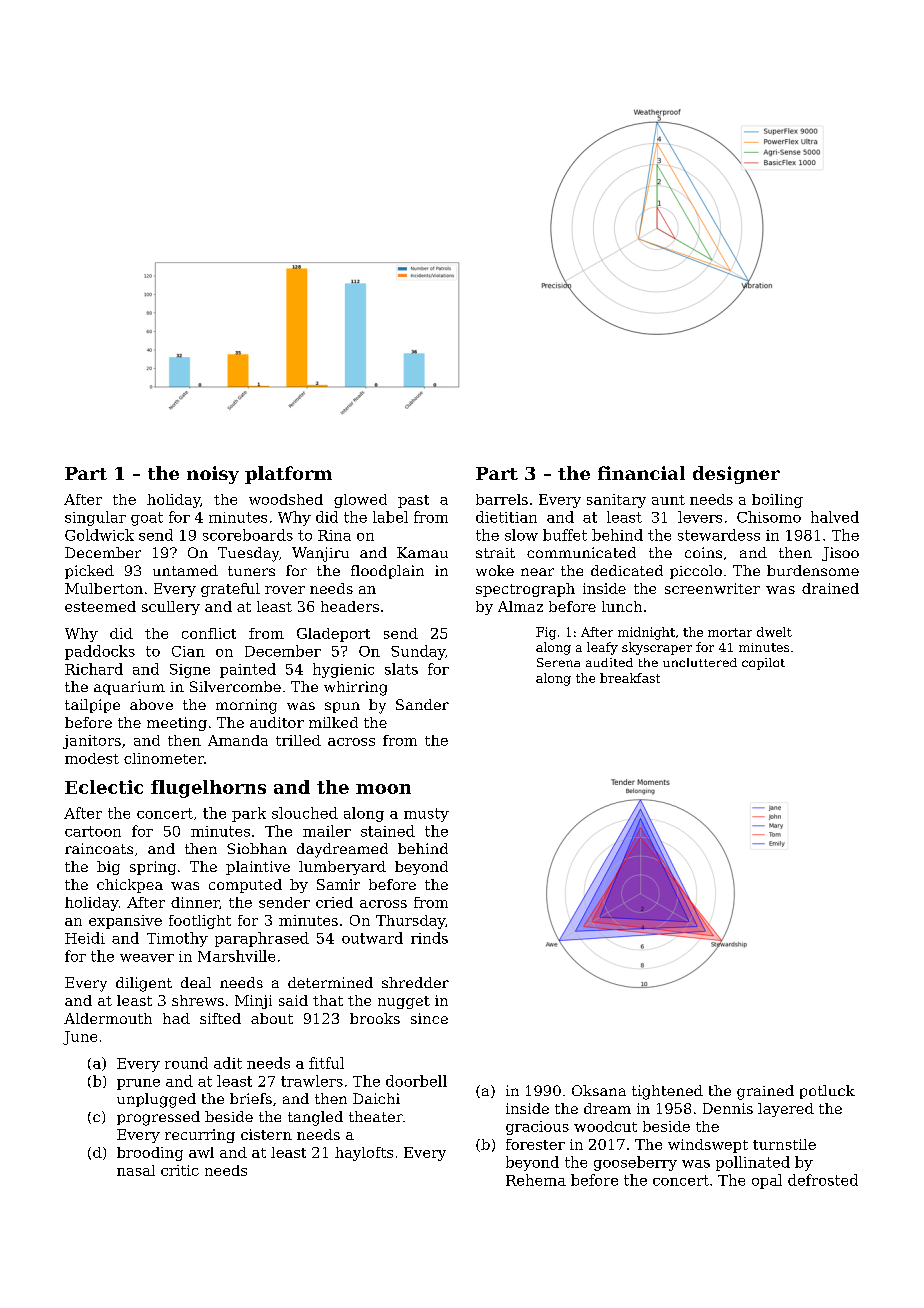  Describe the element at coordinates (763, 664) in the screenshot. I see `copilot` at that location.
